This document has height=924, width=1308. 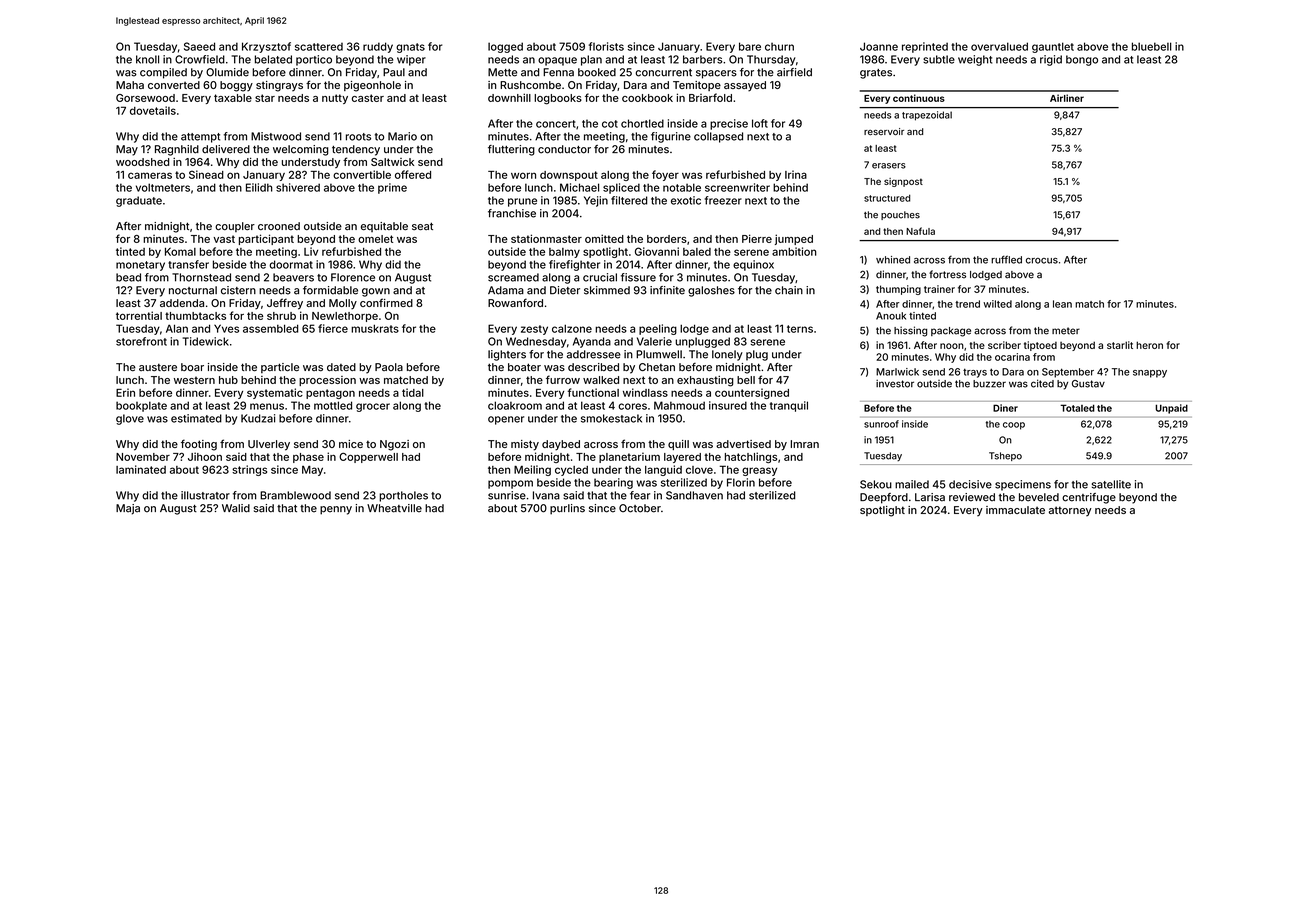 What do you see at coordinates (903, 182) in the document?
I see `signpost` at bounding box center [903, 182].
